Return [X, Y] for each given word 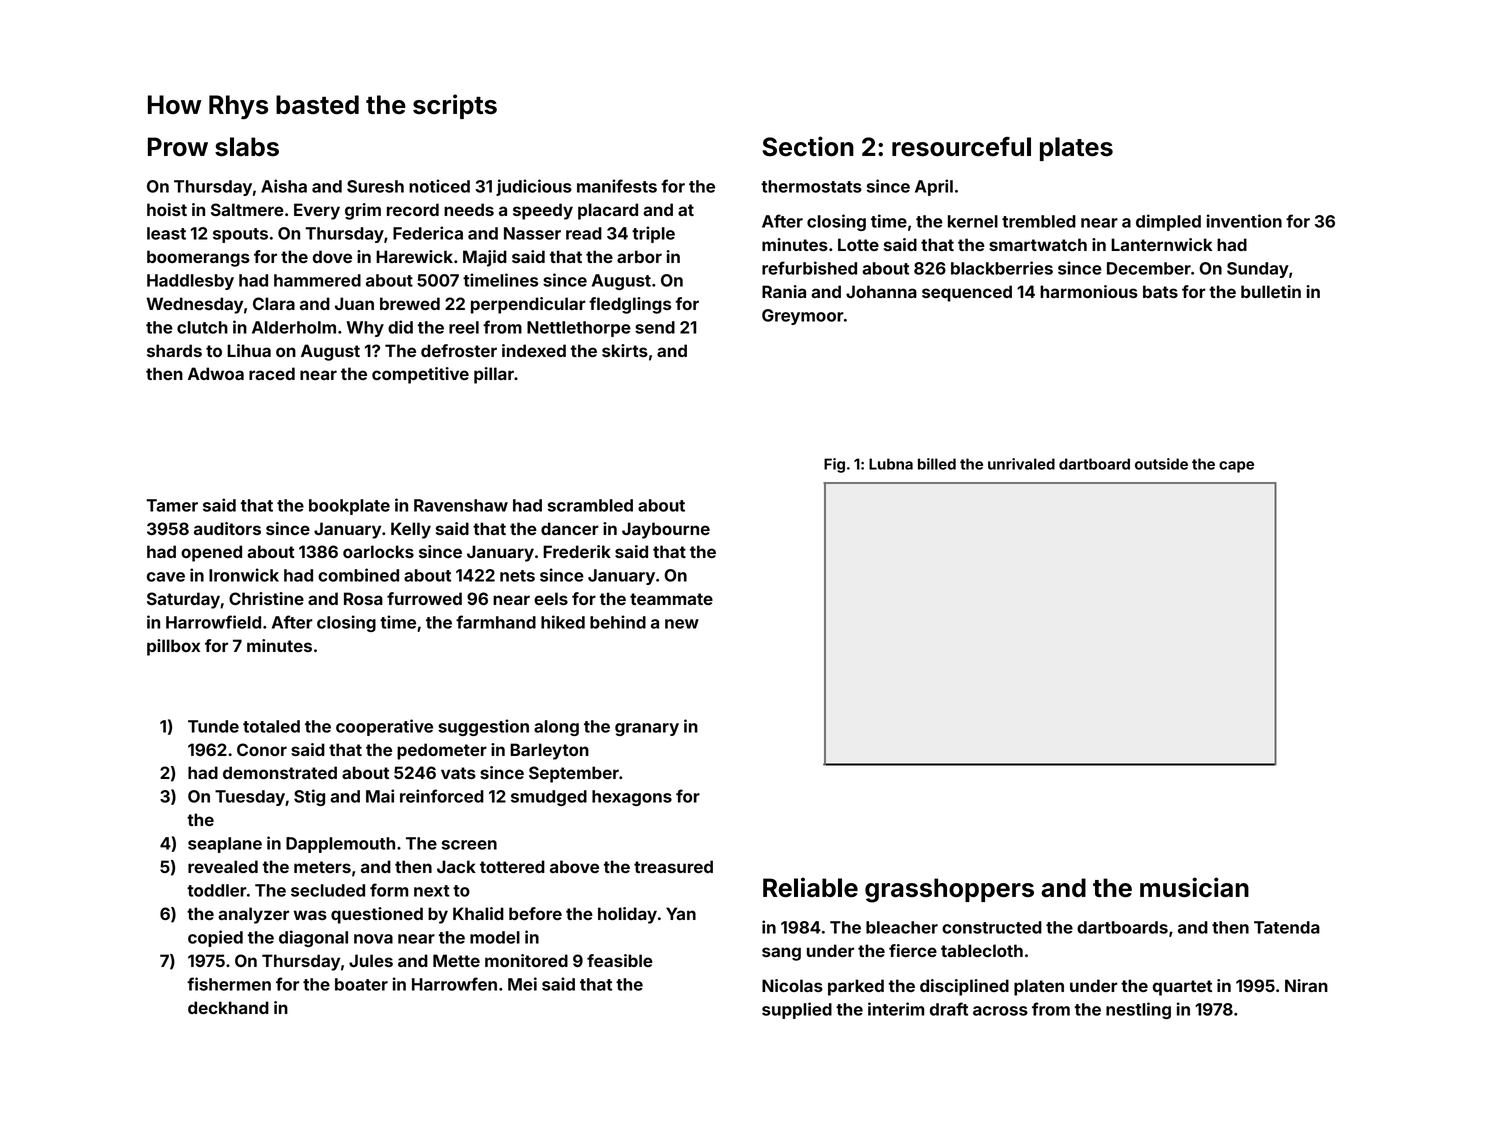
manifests [617, 186]
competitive [420, 375]
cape [1236, 467]
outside [1161, 464]
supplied [797, 1010]
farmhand [496, 622]
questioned [377, 915]
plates [1076, 149]
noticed [439, 186]
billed [937, 464]
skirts [625, 350]
